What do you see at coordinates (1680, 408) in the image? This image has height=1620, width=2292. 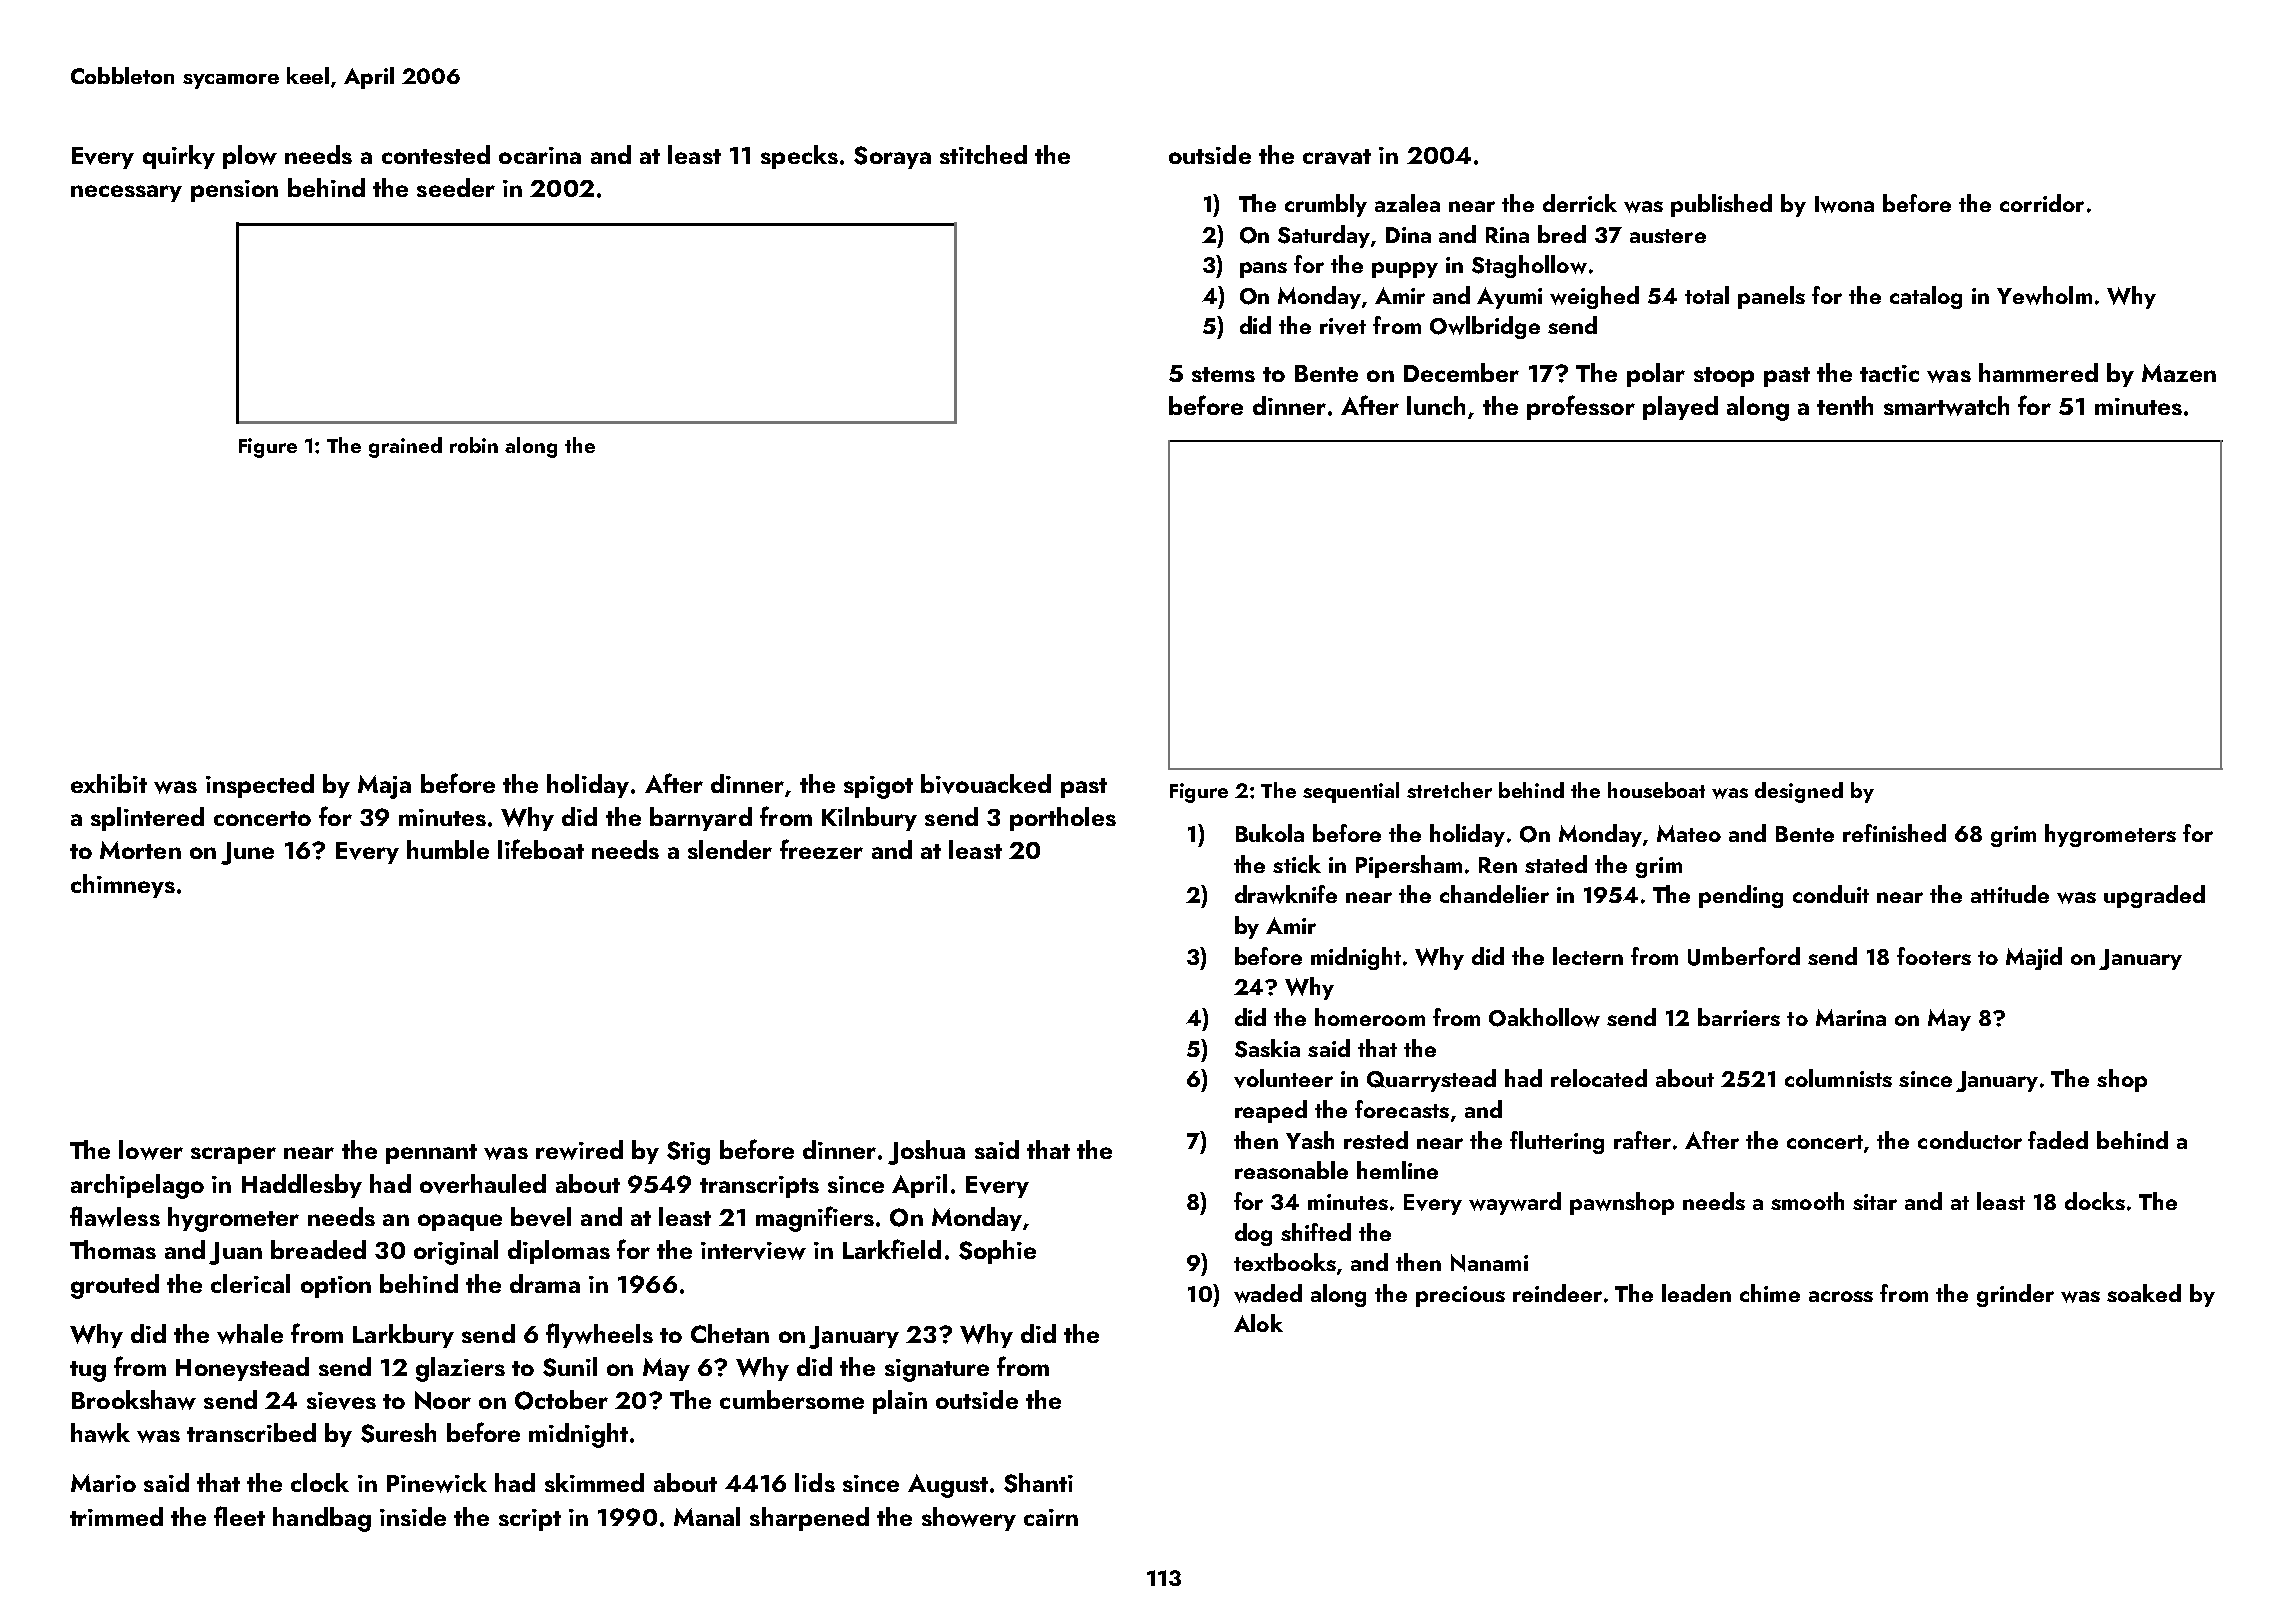 I see `played` at bounding box center [1680, 408].
